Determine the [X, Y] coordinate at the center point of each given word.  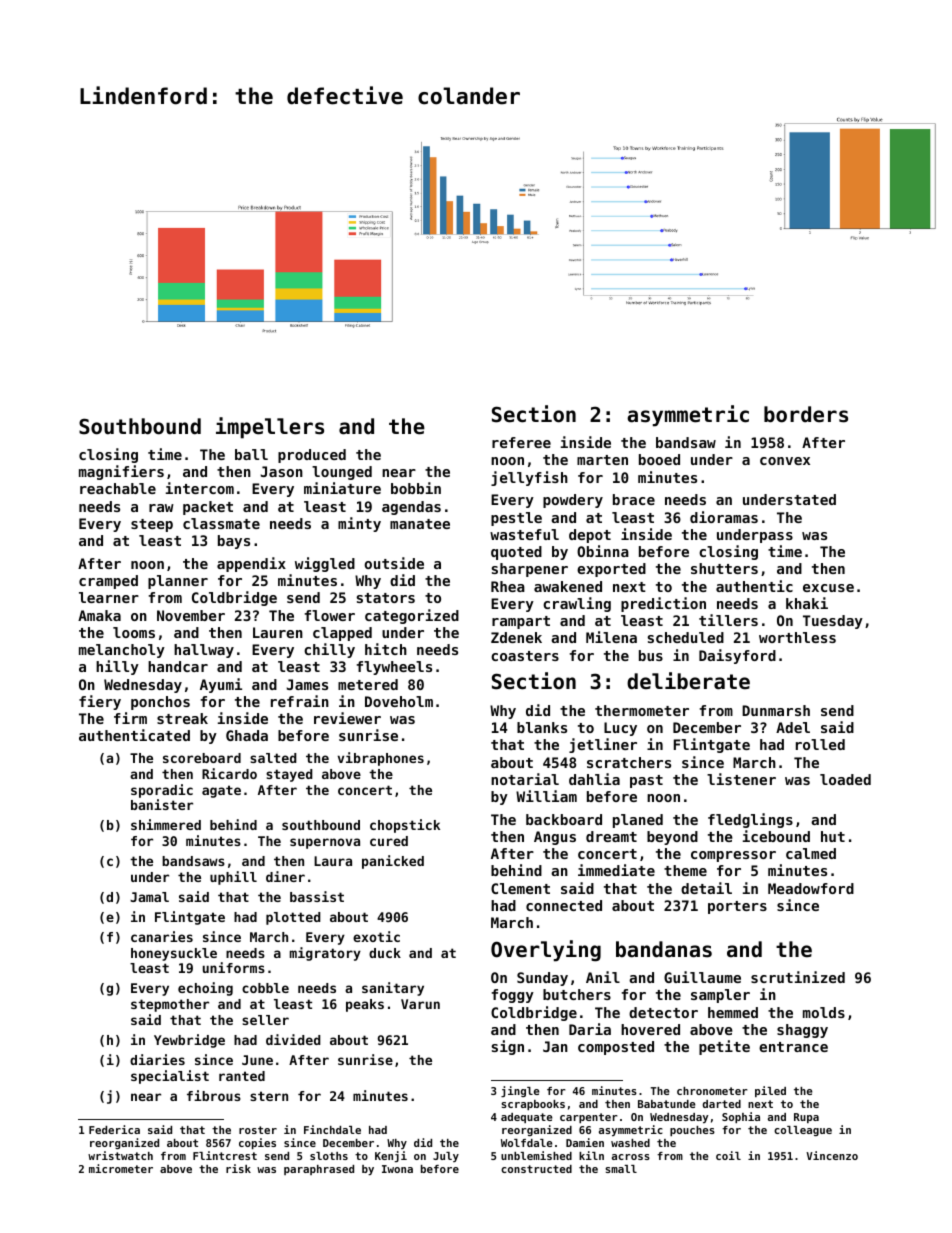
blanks [542, 727]
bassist [317, 896]
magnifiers [121, 472]
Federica [114, 1129]
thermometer [642, 710]
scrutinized [798, 977]
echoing [205, 989]
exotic [376, 936]
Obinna [603, 551]
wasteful [524, 534]
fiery [100, 702]
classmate [221, 523]
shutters [724, 568]
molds [824, 1012]
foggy [513, 996]
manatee [420, 524]
